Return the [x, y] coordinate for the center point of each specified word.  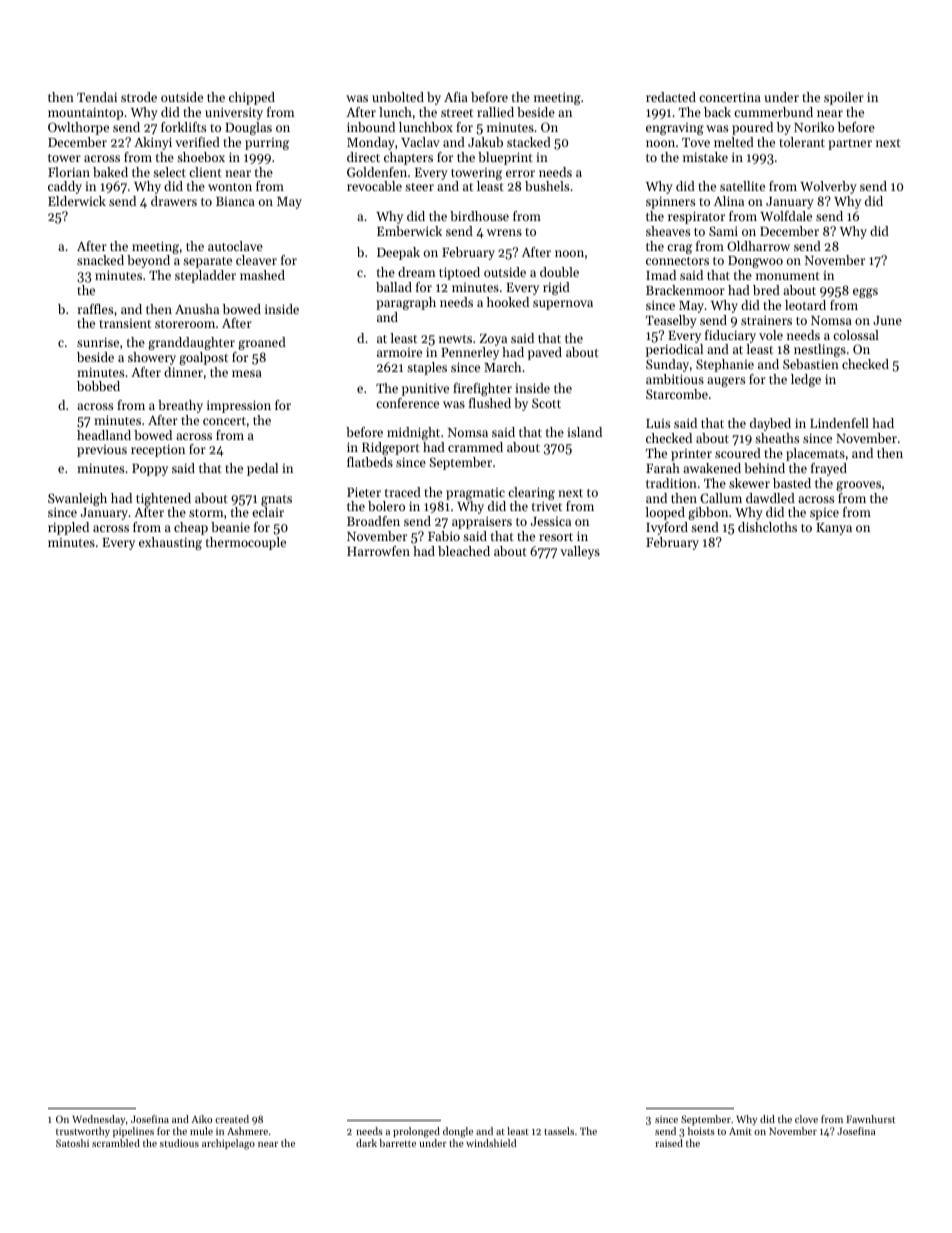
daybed [770, 424]
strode [139, 97]
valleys [580, 552]
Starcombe [677, 394]
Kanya [834, 529]
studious [179, 1143]
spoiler [844, 98]
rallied [495, 112]
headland [104, 435]
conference [407, 403]
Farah [663, 468]
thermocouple [246, 543]
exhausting [170, 543]
